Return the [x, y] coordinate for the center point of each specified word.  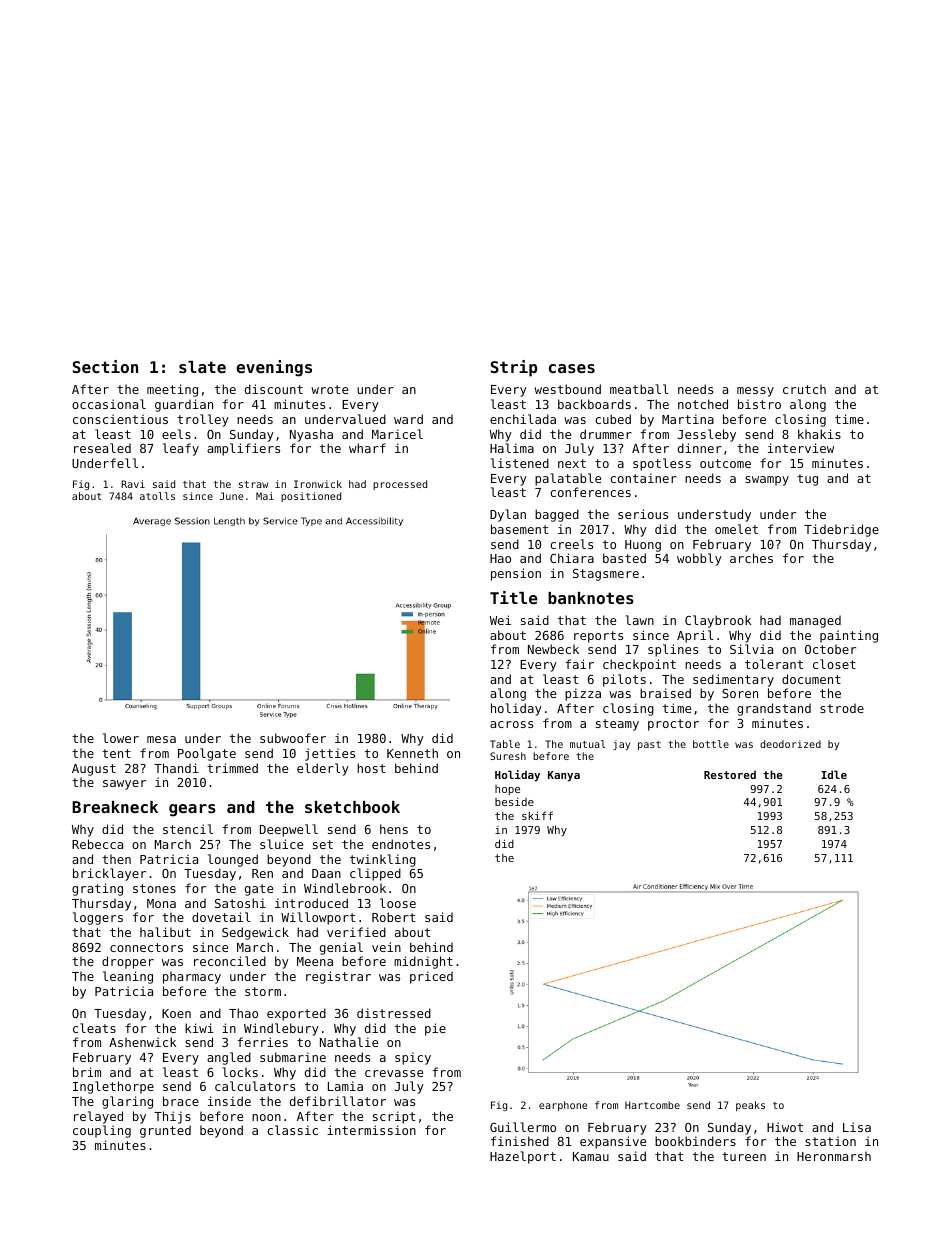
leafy [181, 449]
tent [116, 753]
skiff [537, 815]
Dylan [508, 515]
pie [435, 1029]
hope [507, 790]
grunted [165, 1131]
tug [807, 480]
